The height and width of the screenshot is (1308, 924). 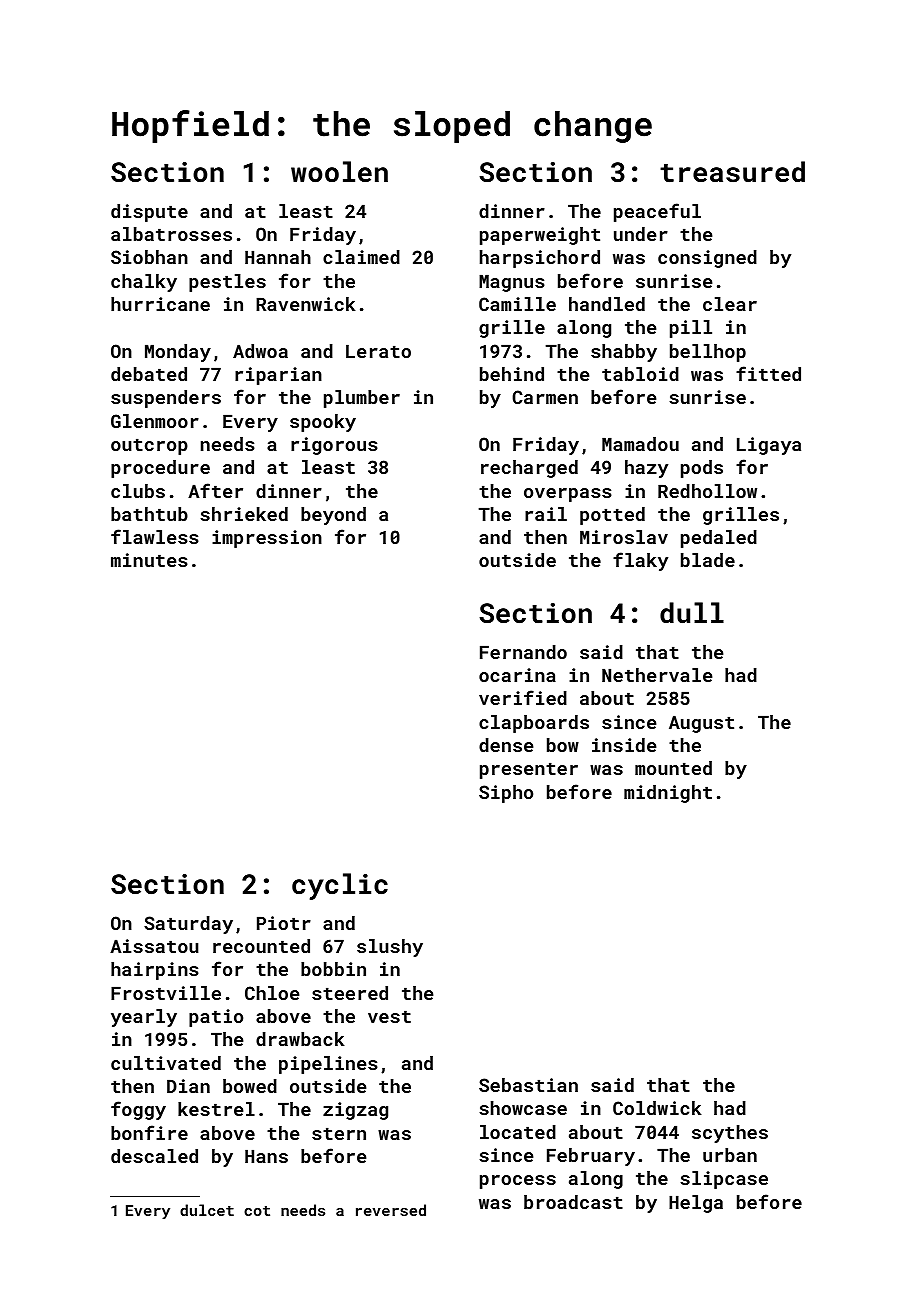 What do you see at coordinates (768, 373) in the screenshot?
I see `fitted` at bounding box center [768, 373].
